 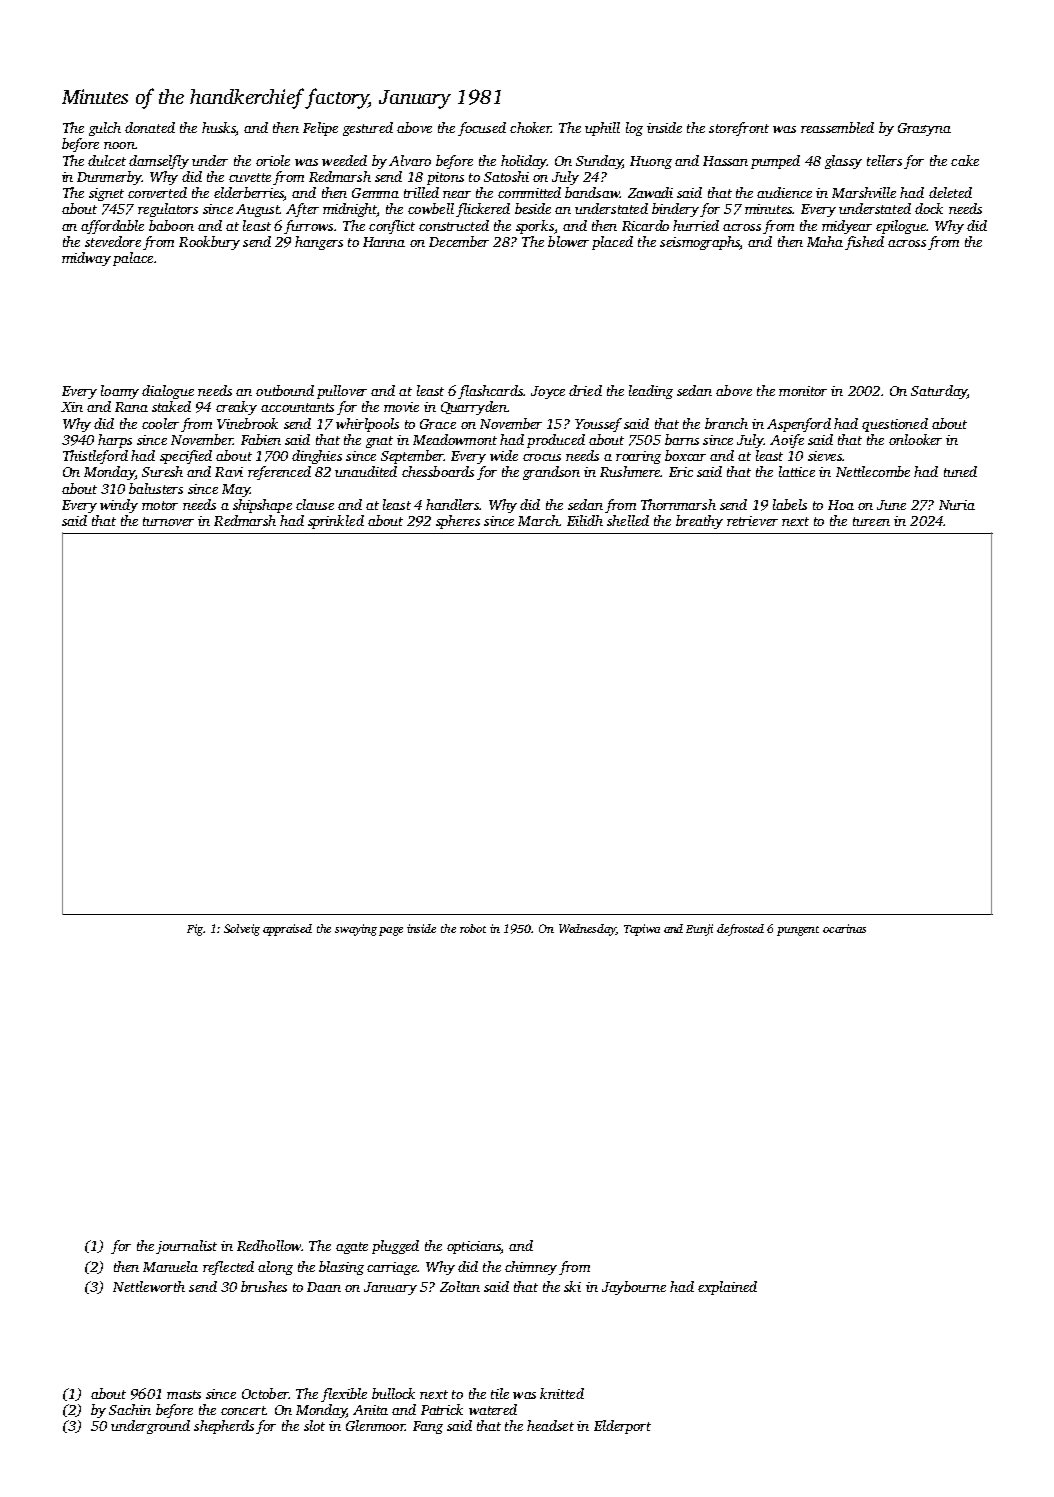 I want to click on sprinkled, so click(x=336, y=522).
